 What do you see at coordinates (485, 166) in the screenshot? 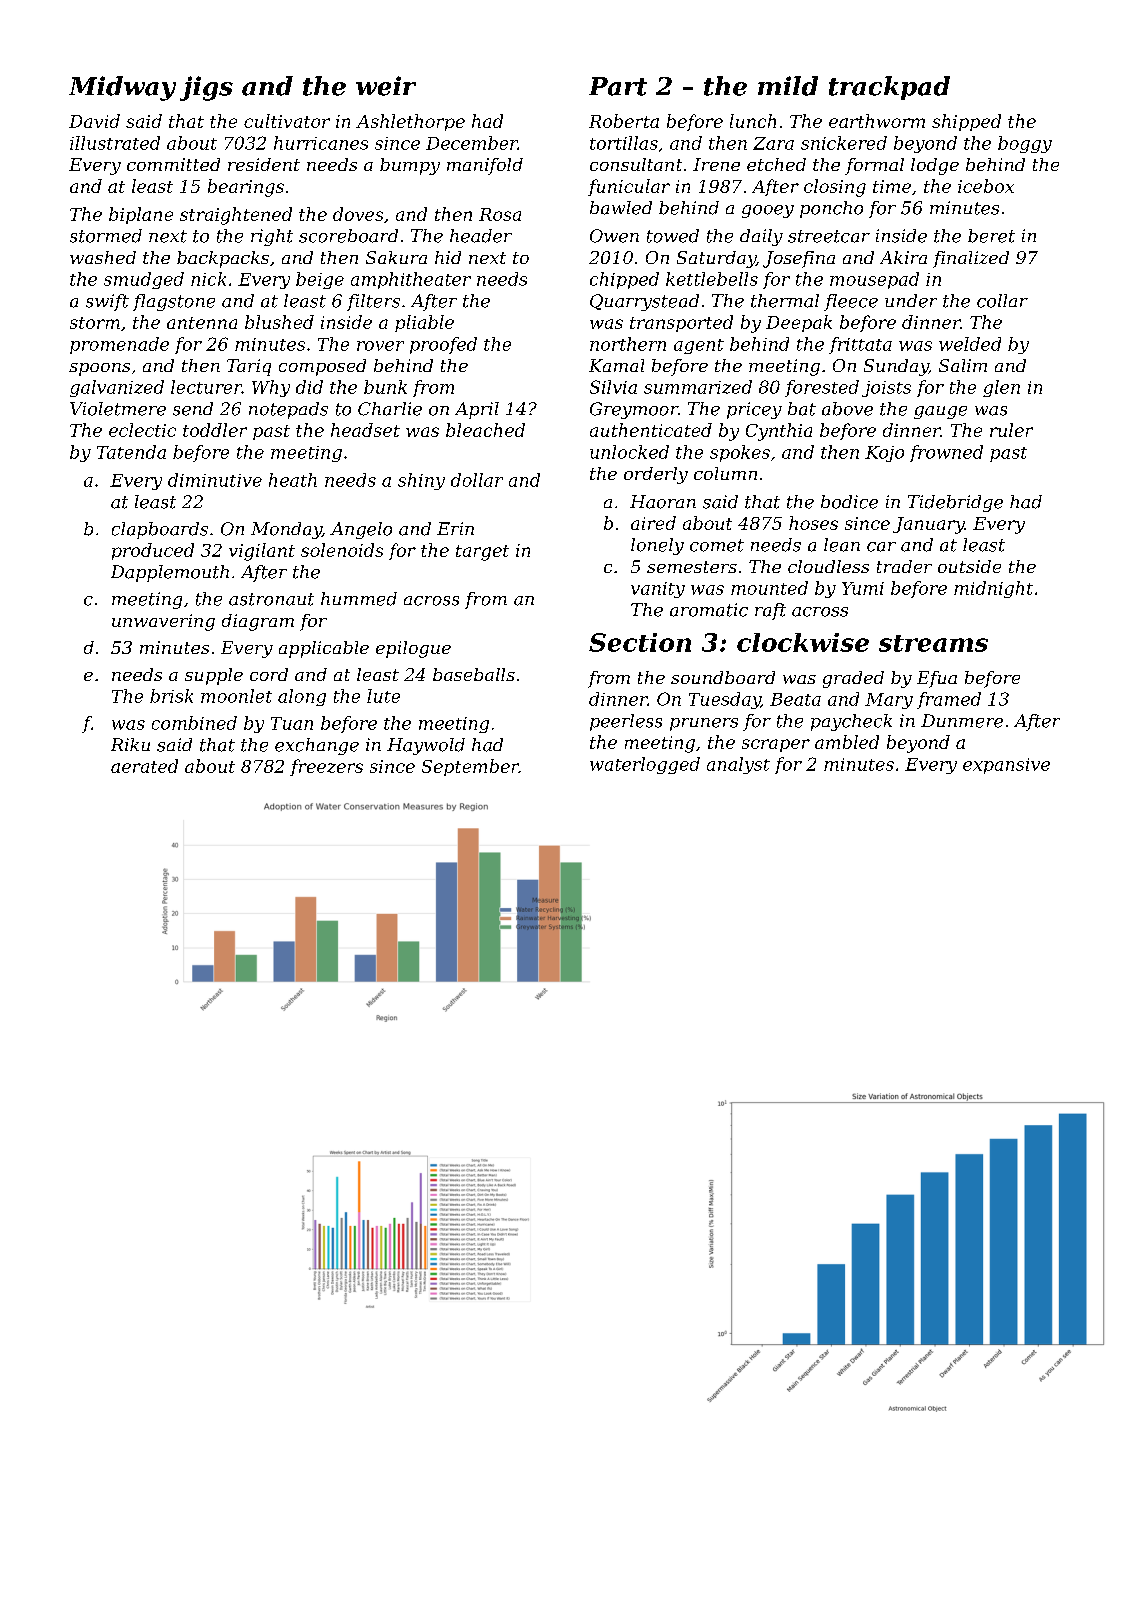
I see `manifold` at bounding box center [485, 166].
